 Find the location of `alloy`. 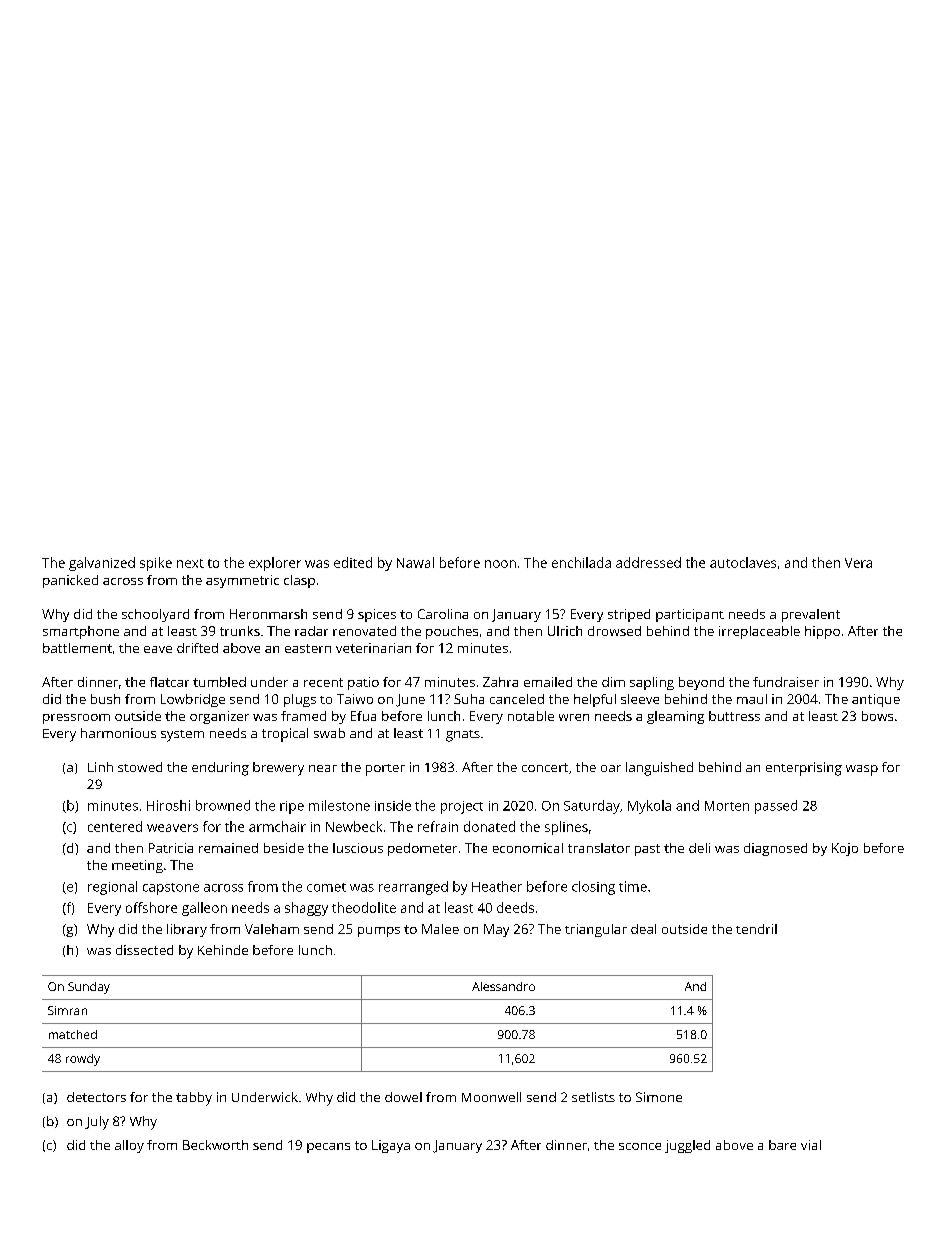

alloy is located at coordinates (129, 1146).
